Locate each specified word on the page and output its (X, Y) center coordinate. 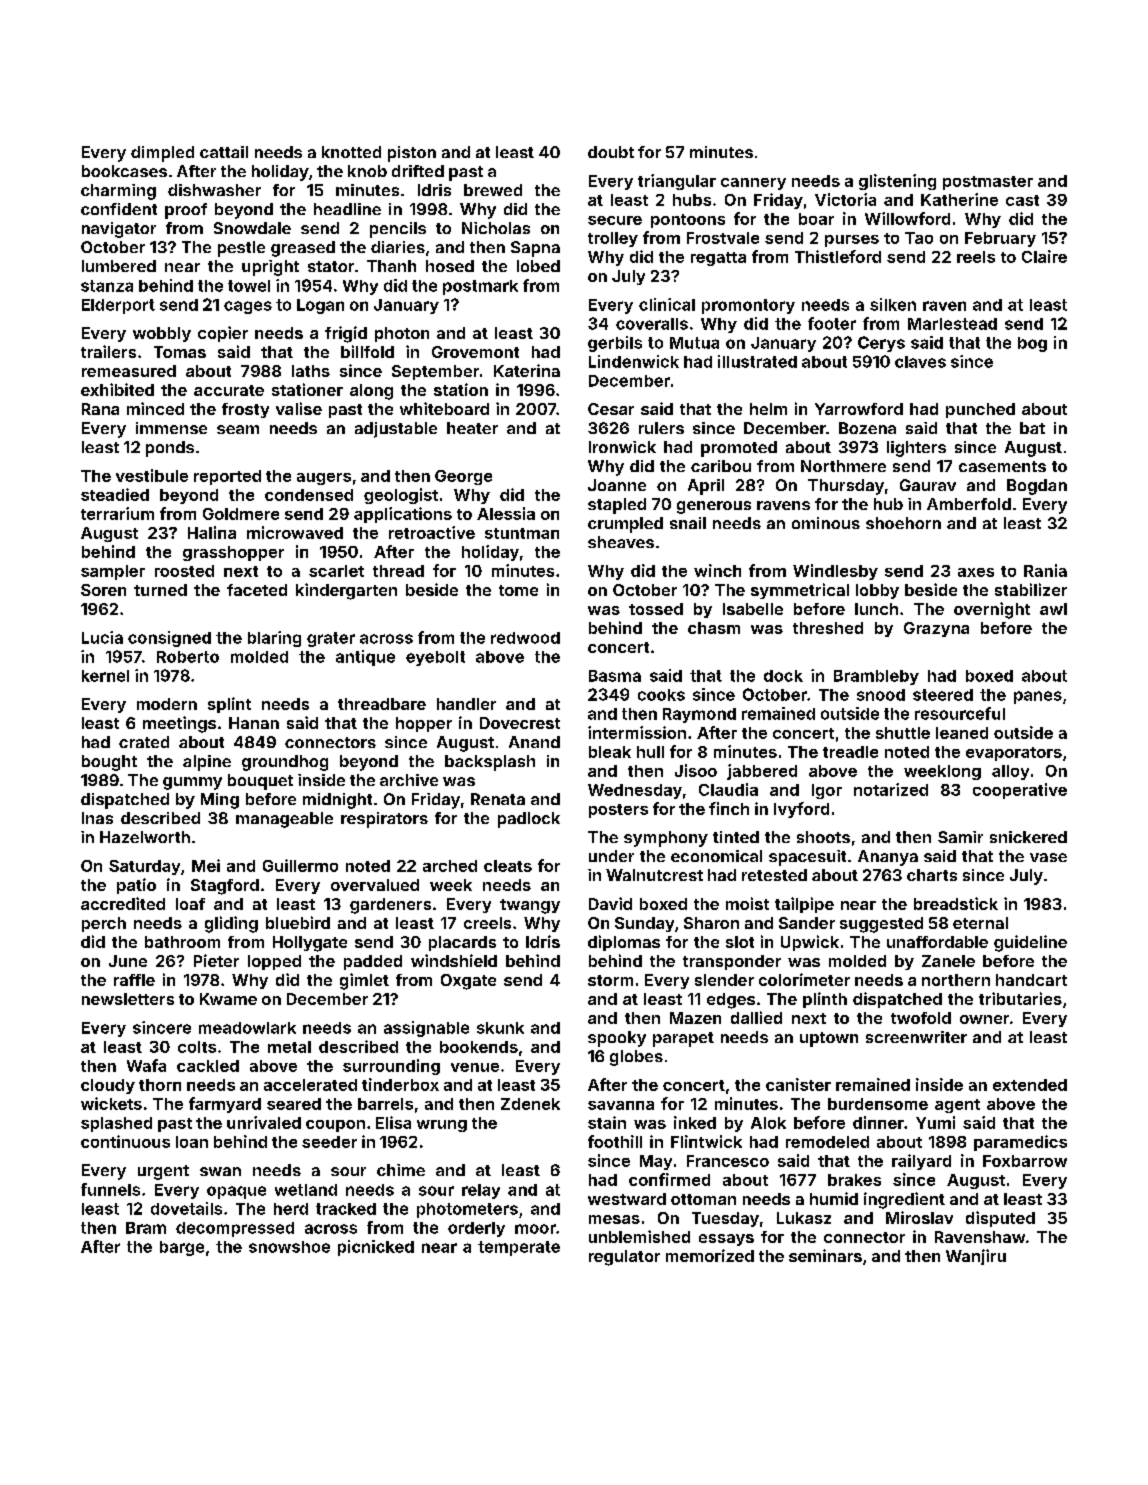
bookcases (124, 171)
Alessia (506, 513)
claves (920, 362)
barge (182, 1248)
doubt (611, 152)
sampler (113, 572)
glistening (897, 182)
